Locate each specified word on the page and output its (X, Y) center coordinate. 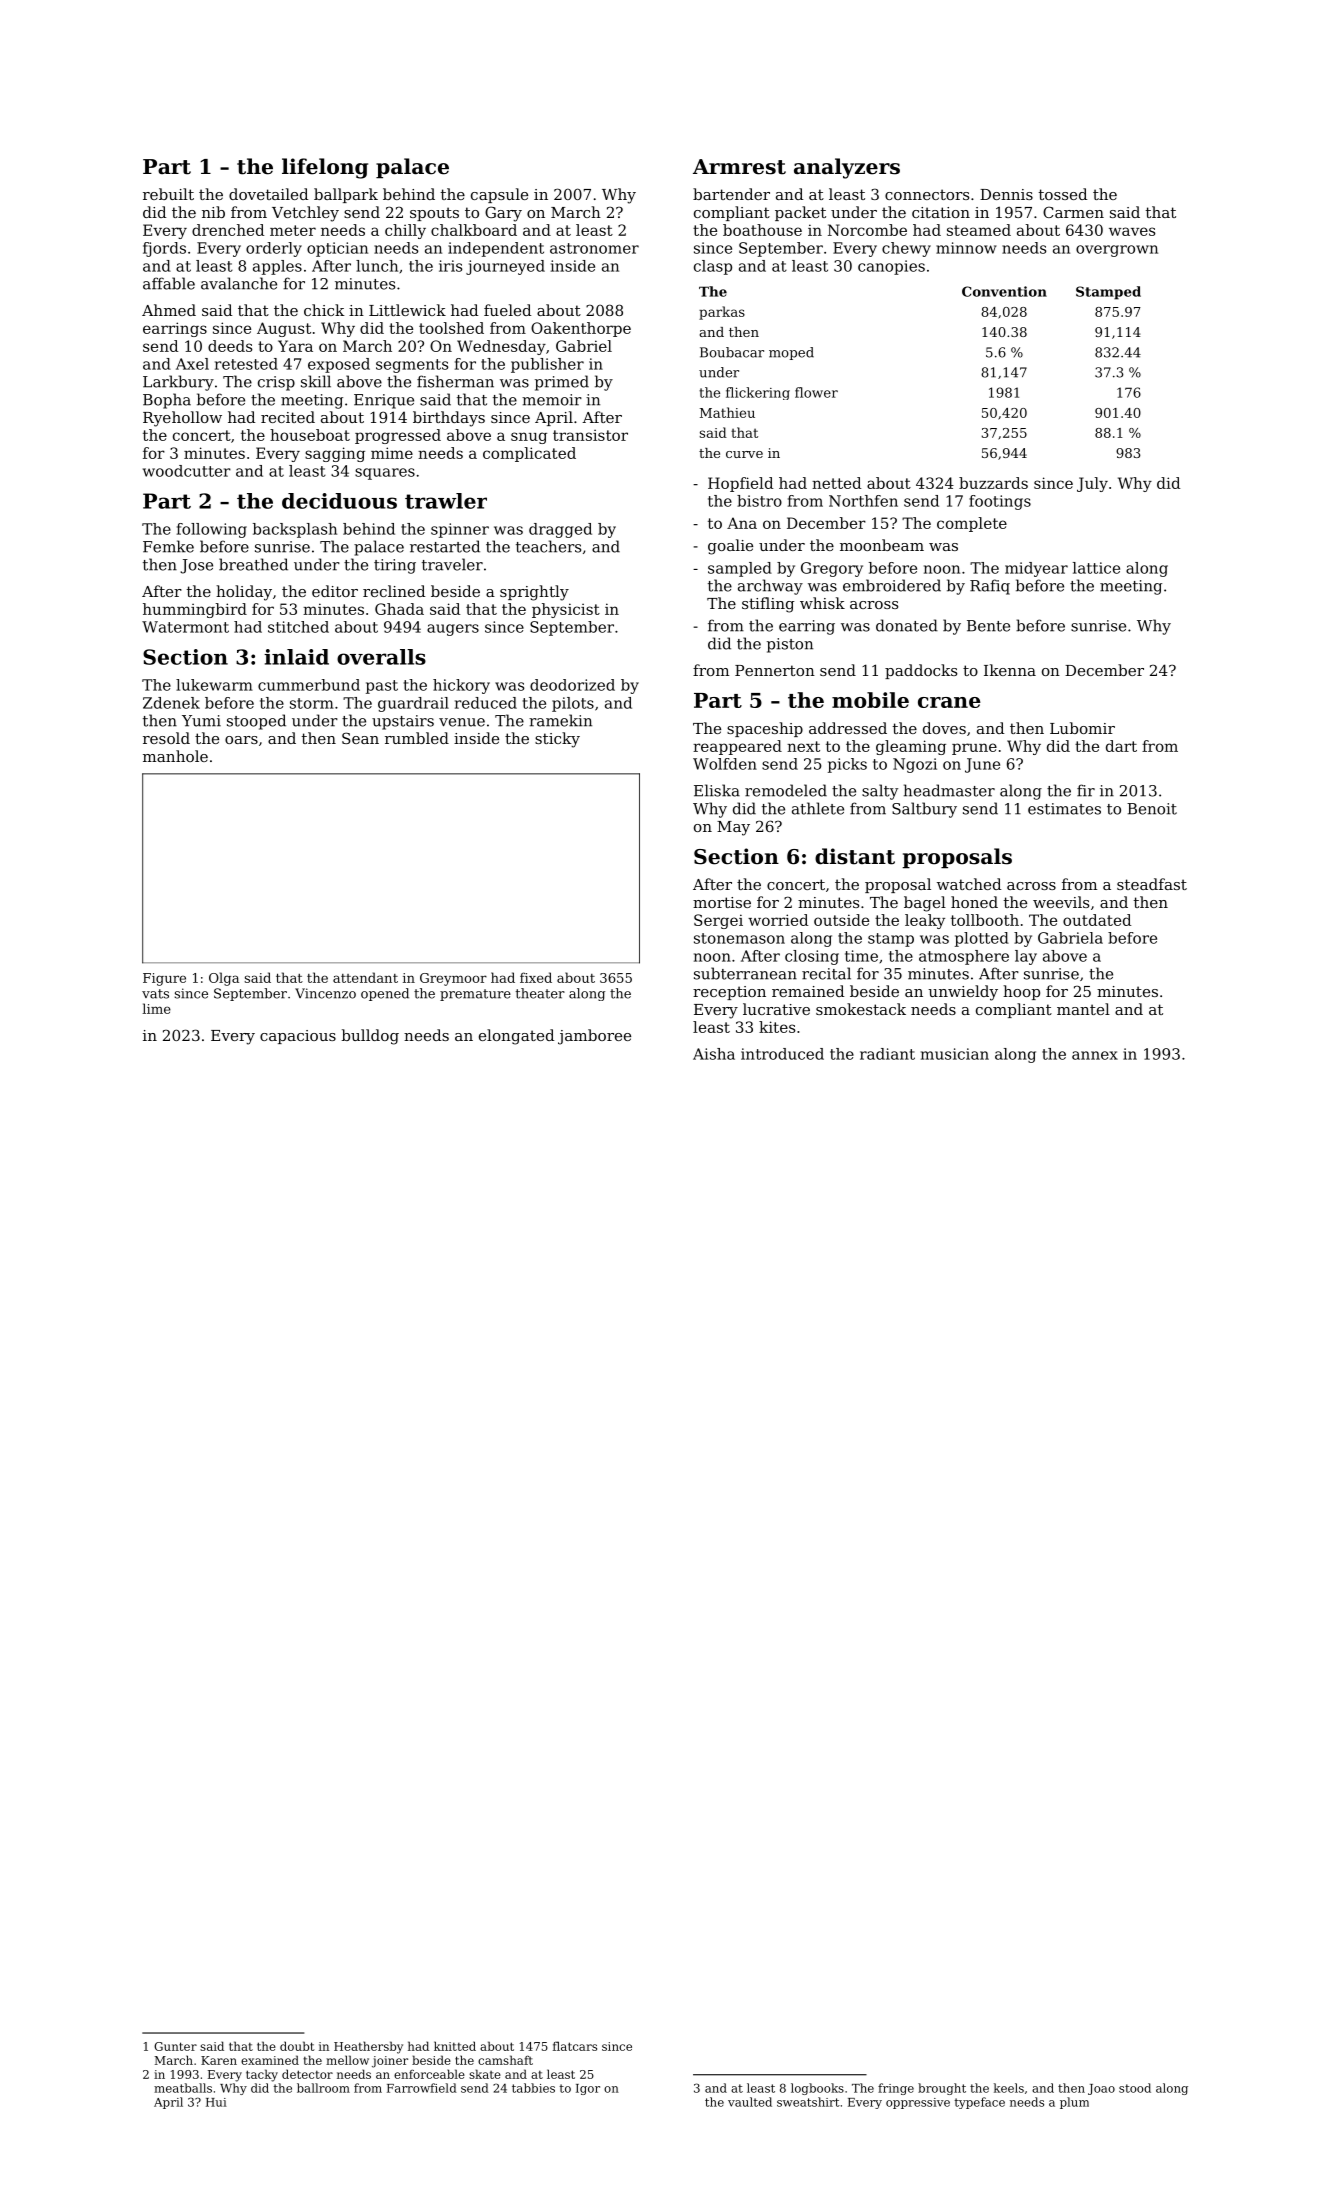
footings (1000, 502)
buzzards (993, 483)
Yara (295, 346)
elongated (516, 1037)
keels (1009, 2088)
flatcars (575, 2046)
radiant (887, 1054)
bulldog (370, 1037)
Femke (168, 546)
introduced (782, 1054)
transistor (590, 435)
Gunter (175, 2046)
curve (744, 454)
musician (955, 1054)
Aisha (714, 1054)
